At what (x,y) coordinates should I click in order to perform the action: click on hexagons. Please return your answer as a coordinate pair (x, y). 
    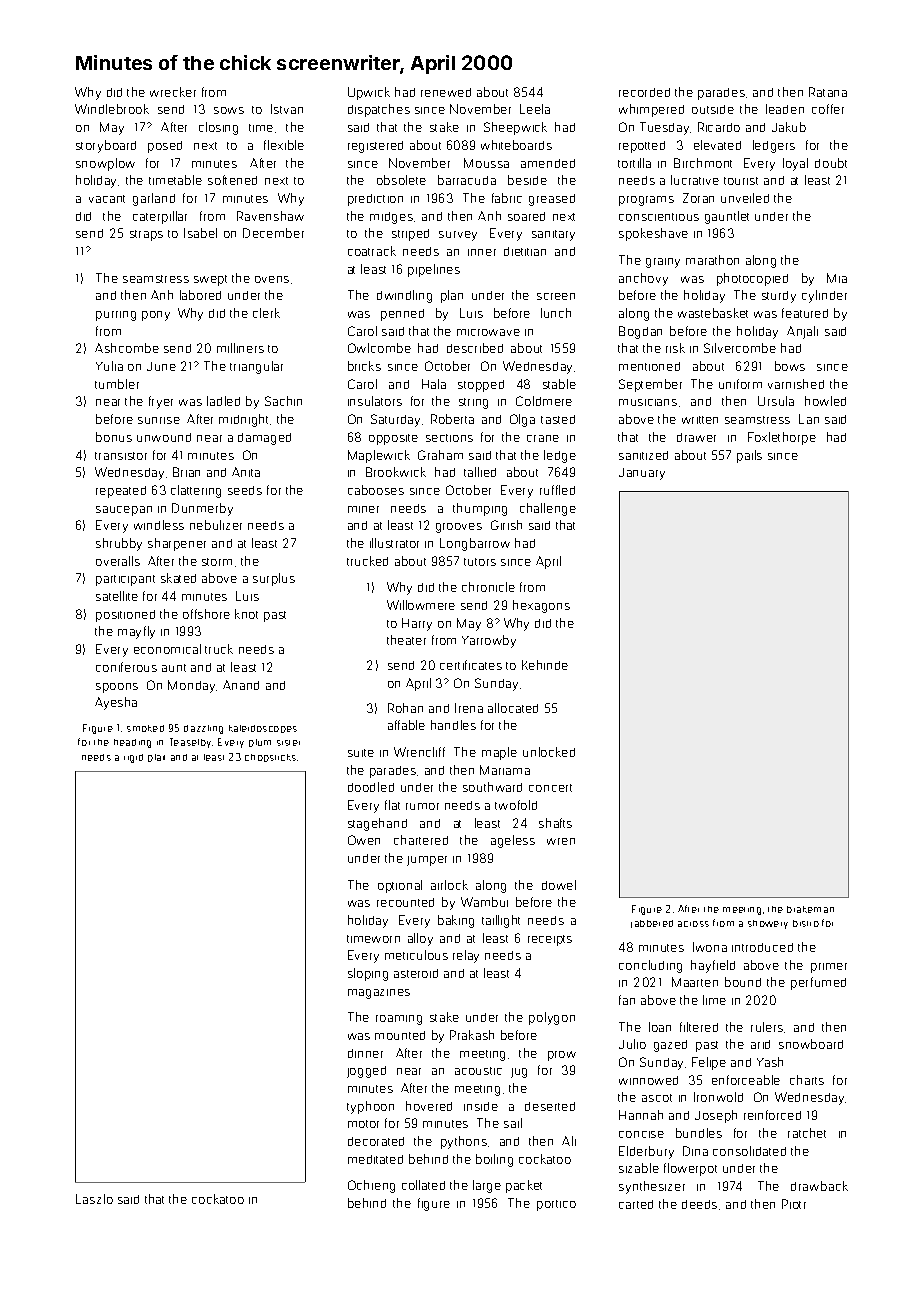
    Looking at the image, I should click on (541, 606).
